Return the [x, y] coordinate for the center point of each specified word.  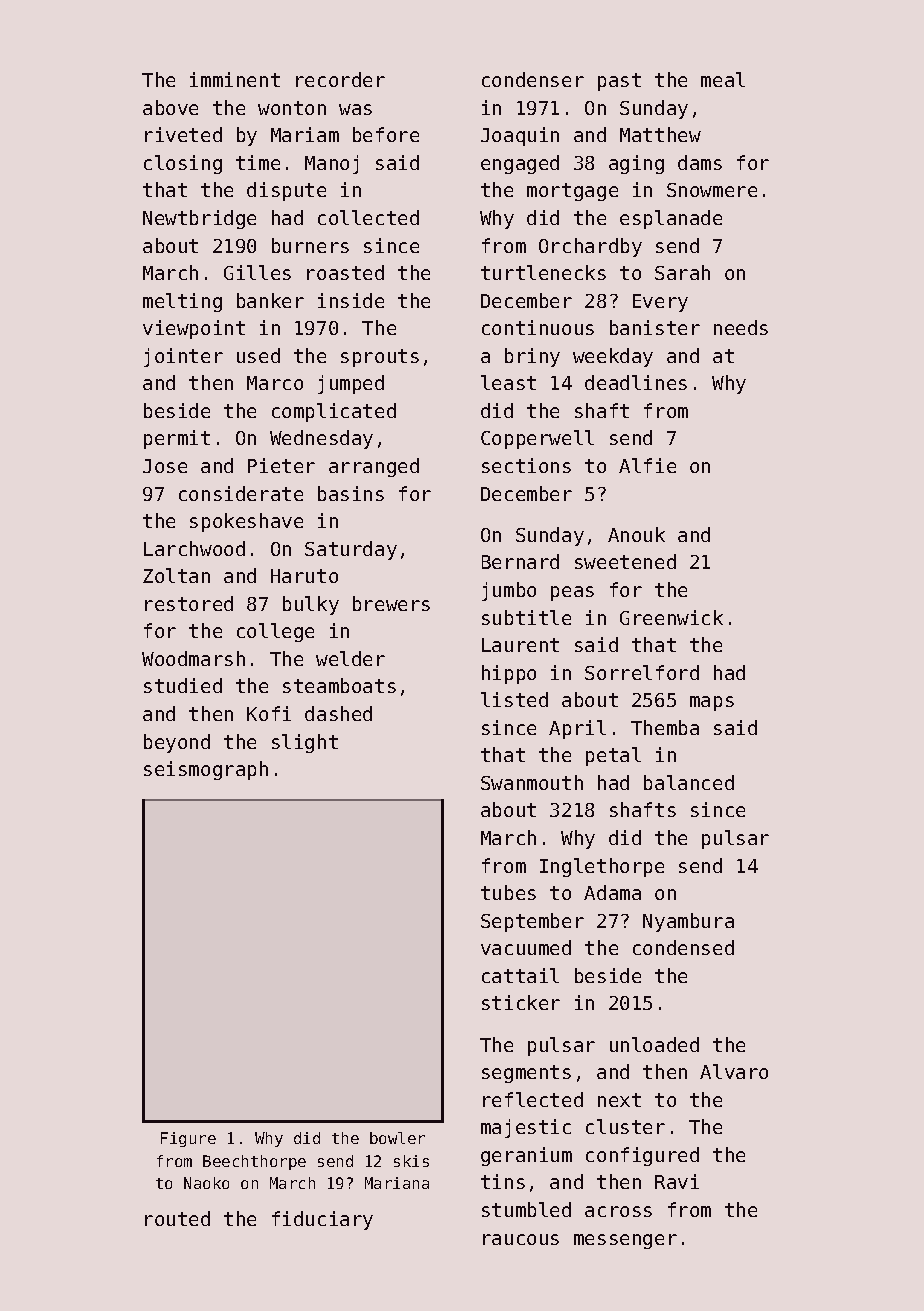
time [258, 162]
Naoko [206, 1183]
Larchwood [194, 548]
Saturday [351, 550]
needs [741, 327]
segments [526, 1074]
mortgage [572, 192]
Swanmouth [532, 782]
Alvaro [734, 1071]
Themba [665, 727]
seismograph [206, 770]
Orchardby [590, 247]
